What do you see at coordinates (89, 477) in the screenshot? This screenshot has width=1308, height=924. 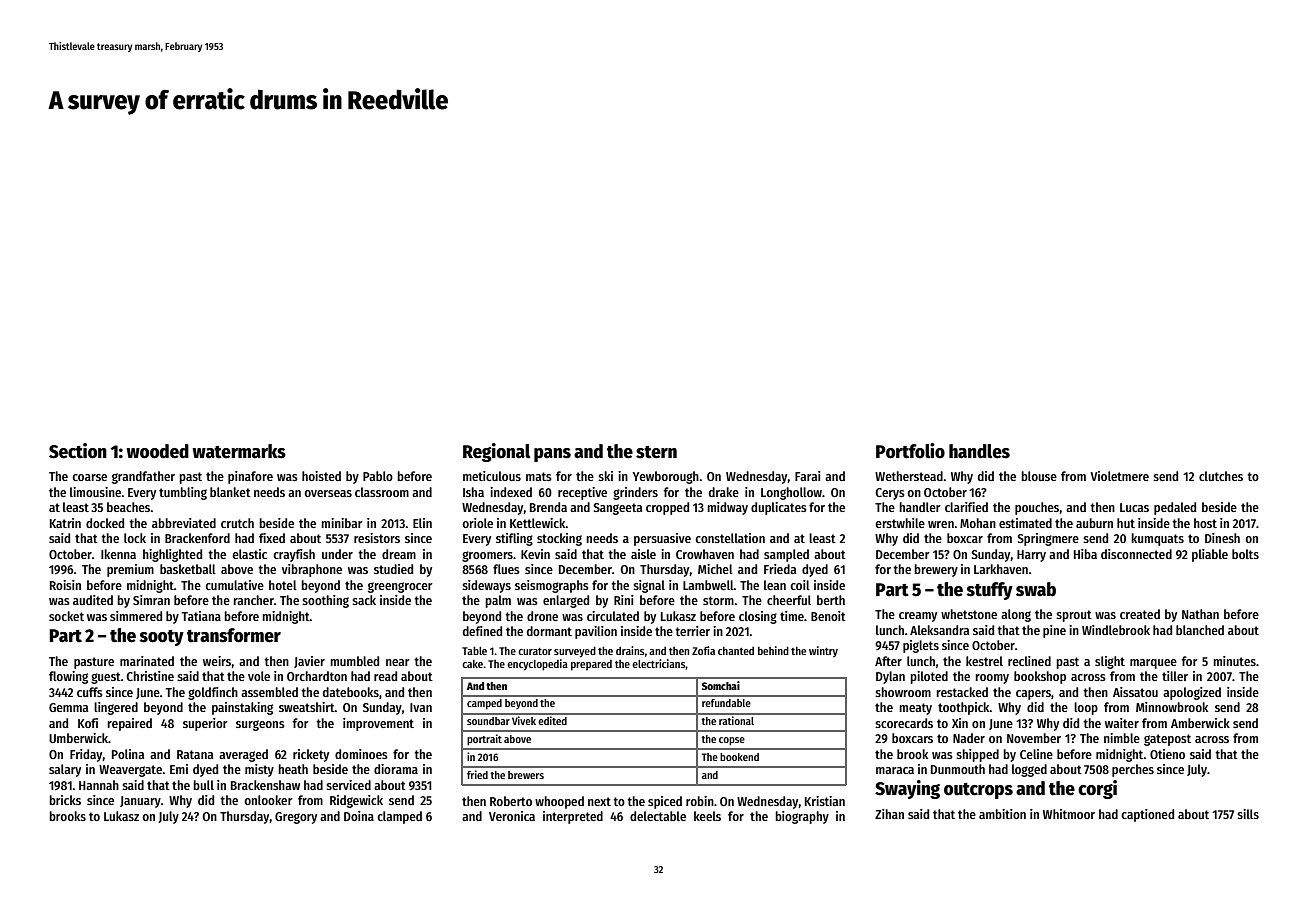 I see `coarse` at bounding box center [89, 477].
